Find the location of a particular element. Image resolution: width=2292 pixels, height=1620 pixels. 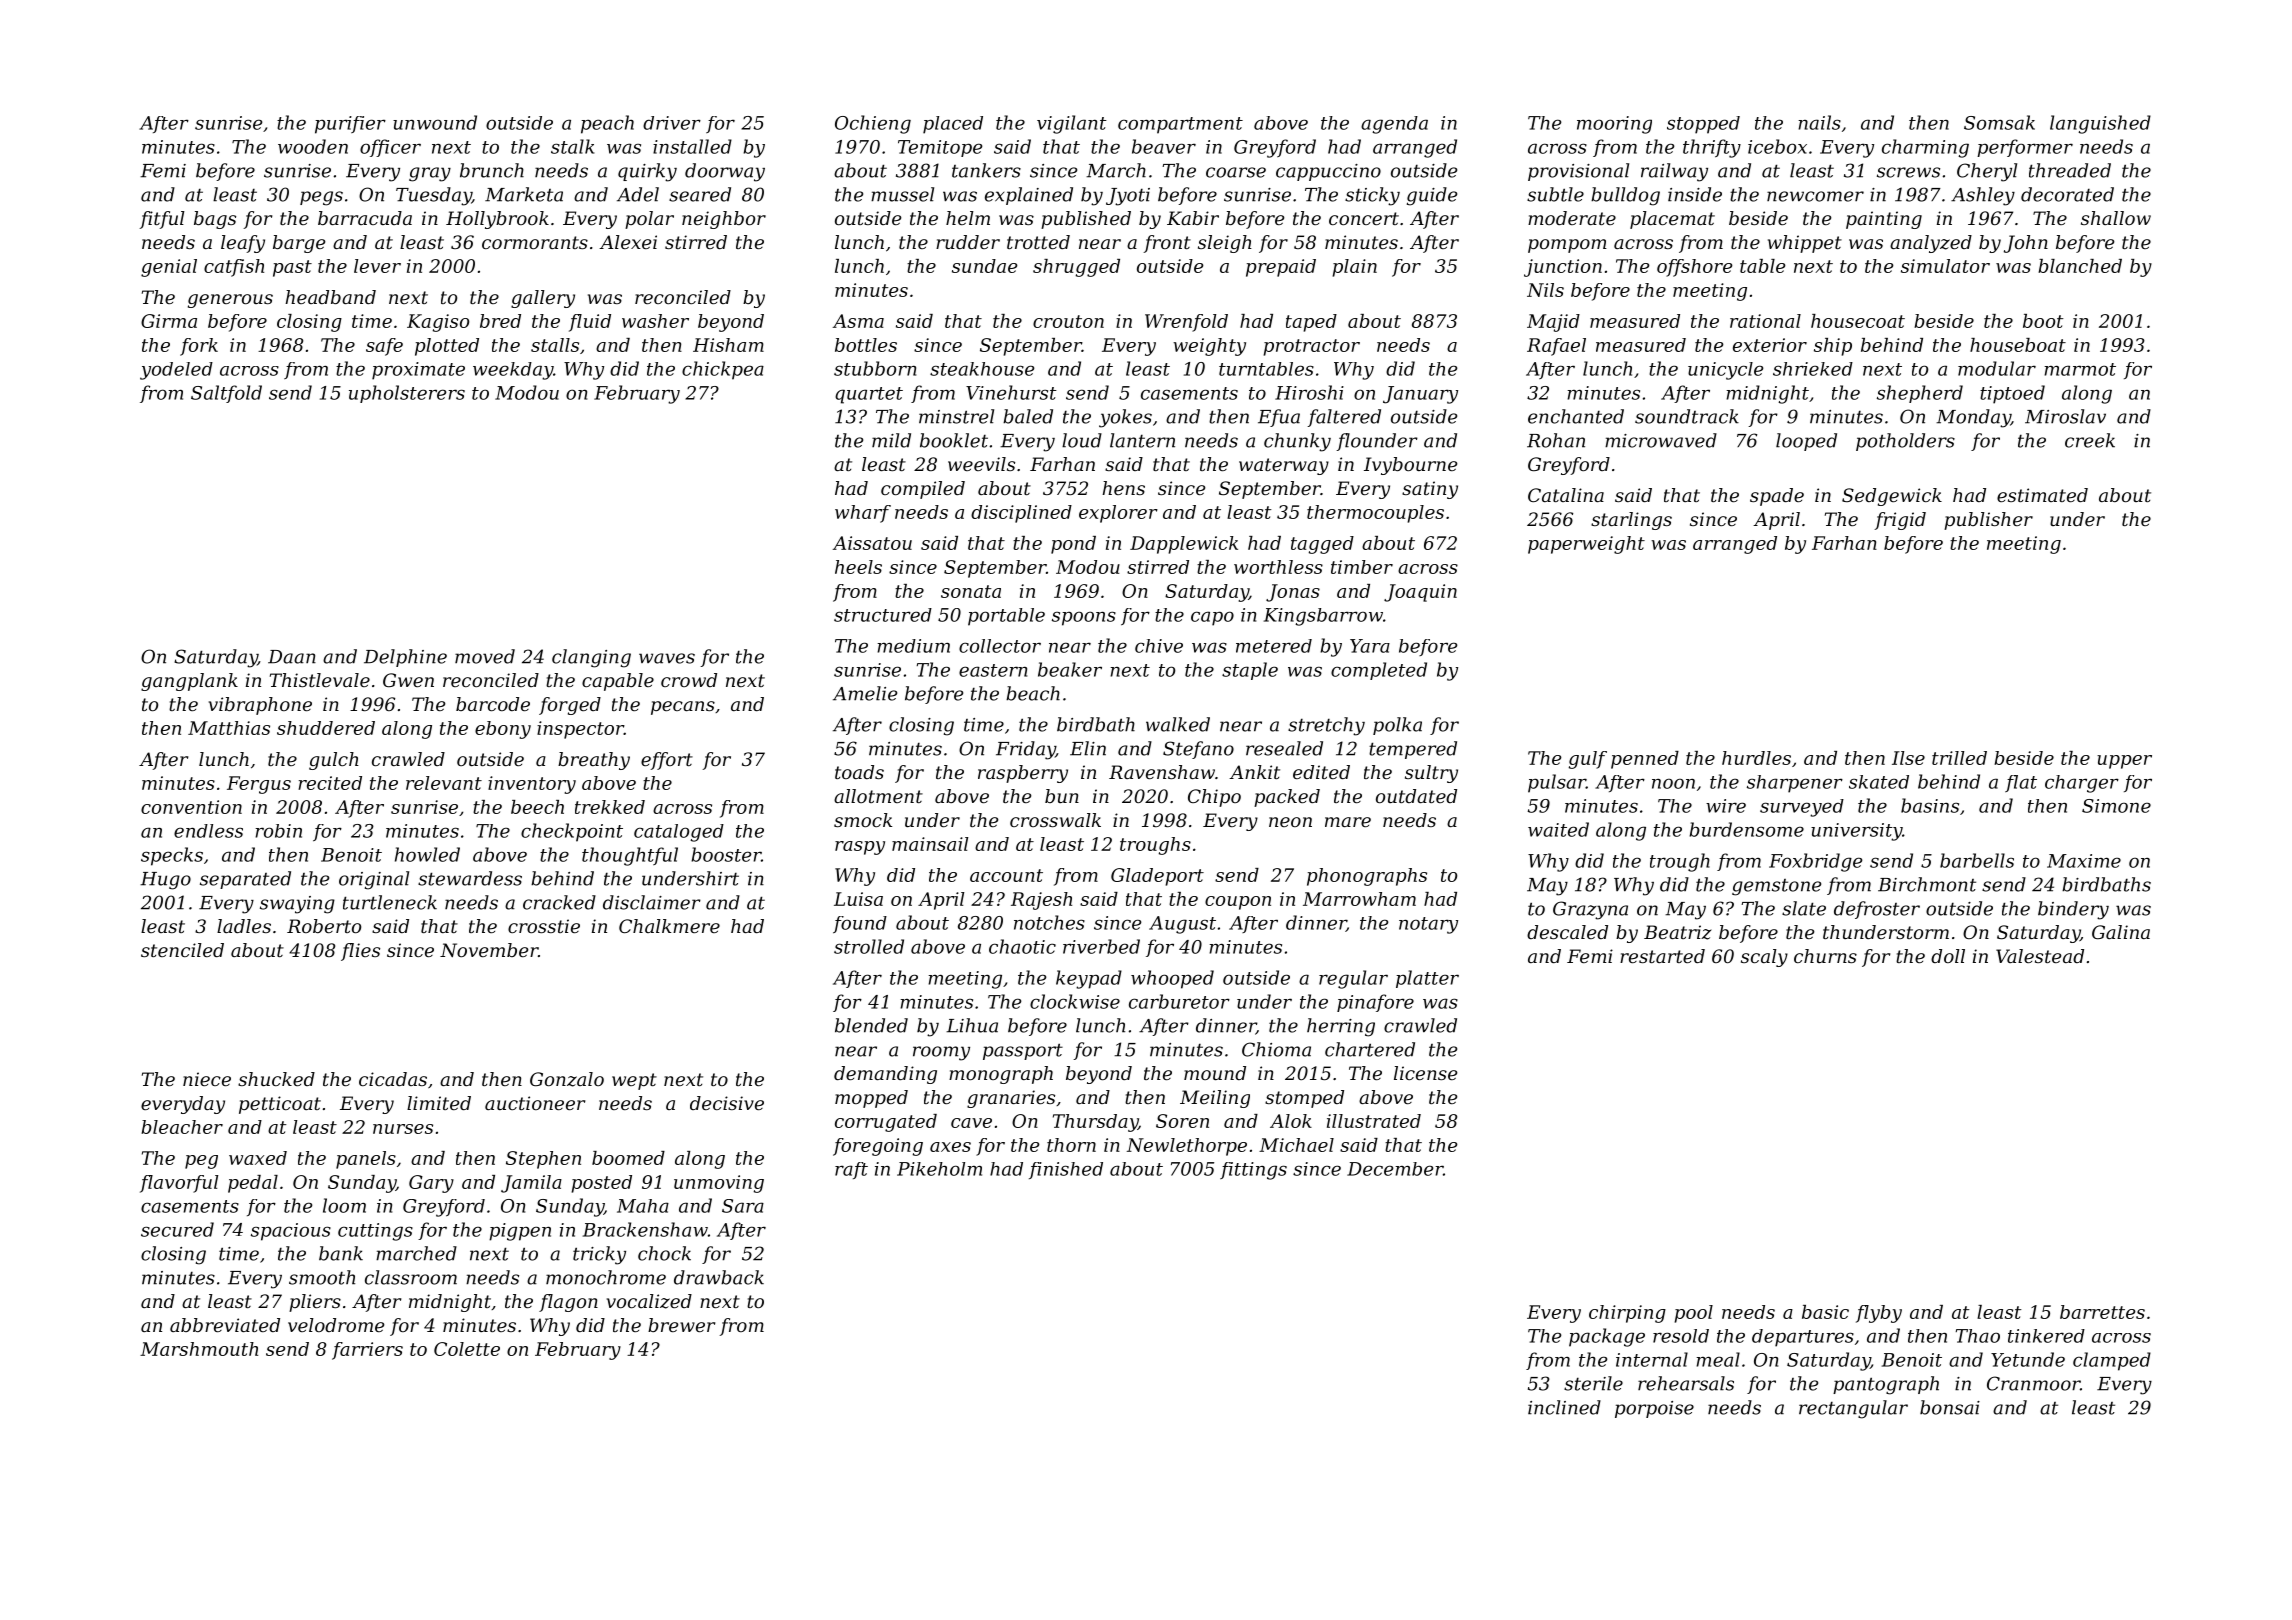

Saltfold is located at coordinates (226, 394).
